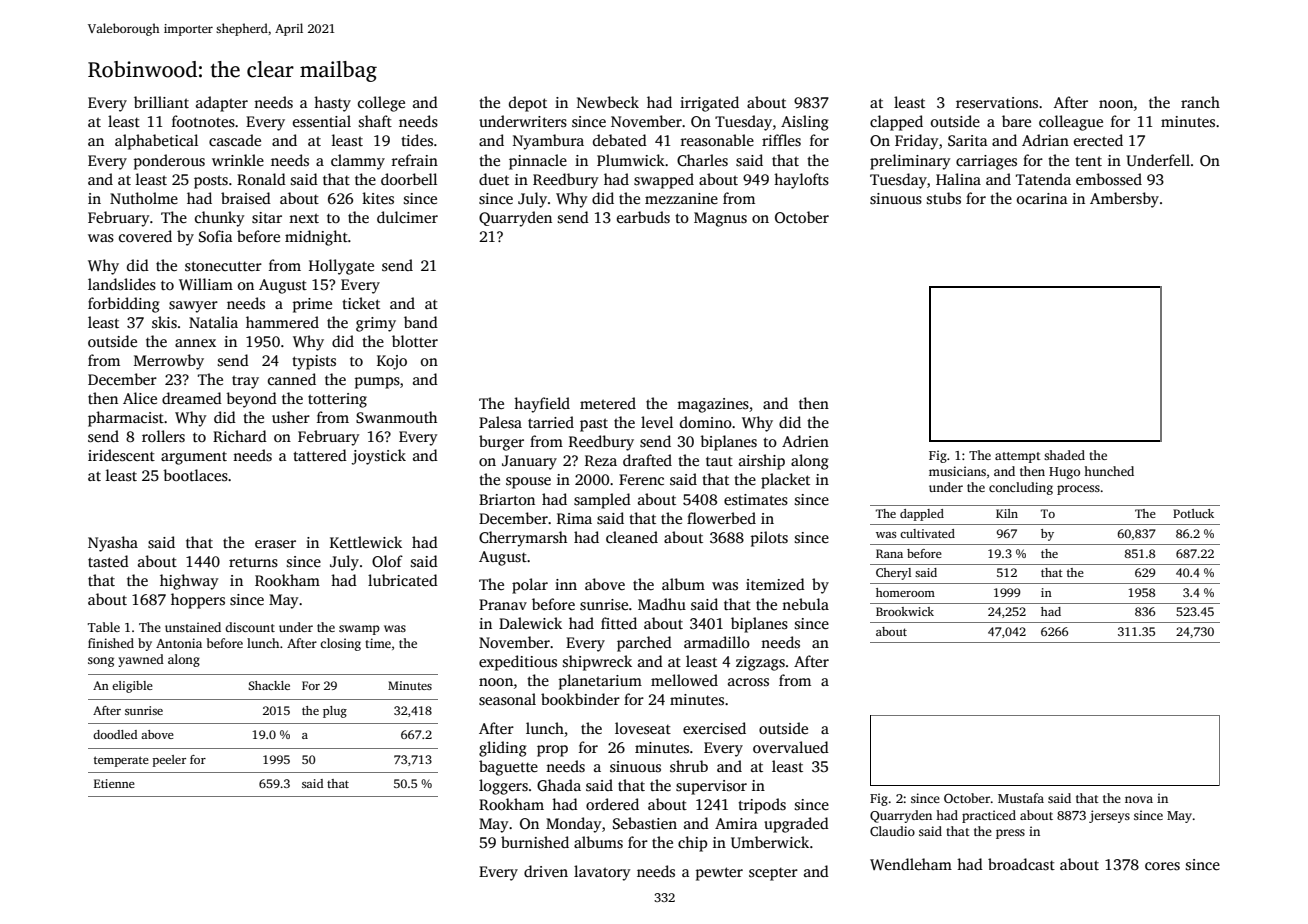  What do you see at coordinates (720, 219) in the screenshot?
I see `Magnus` at bounding box center [720, 219].
